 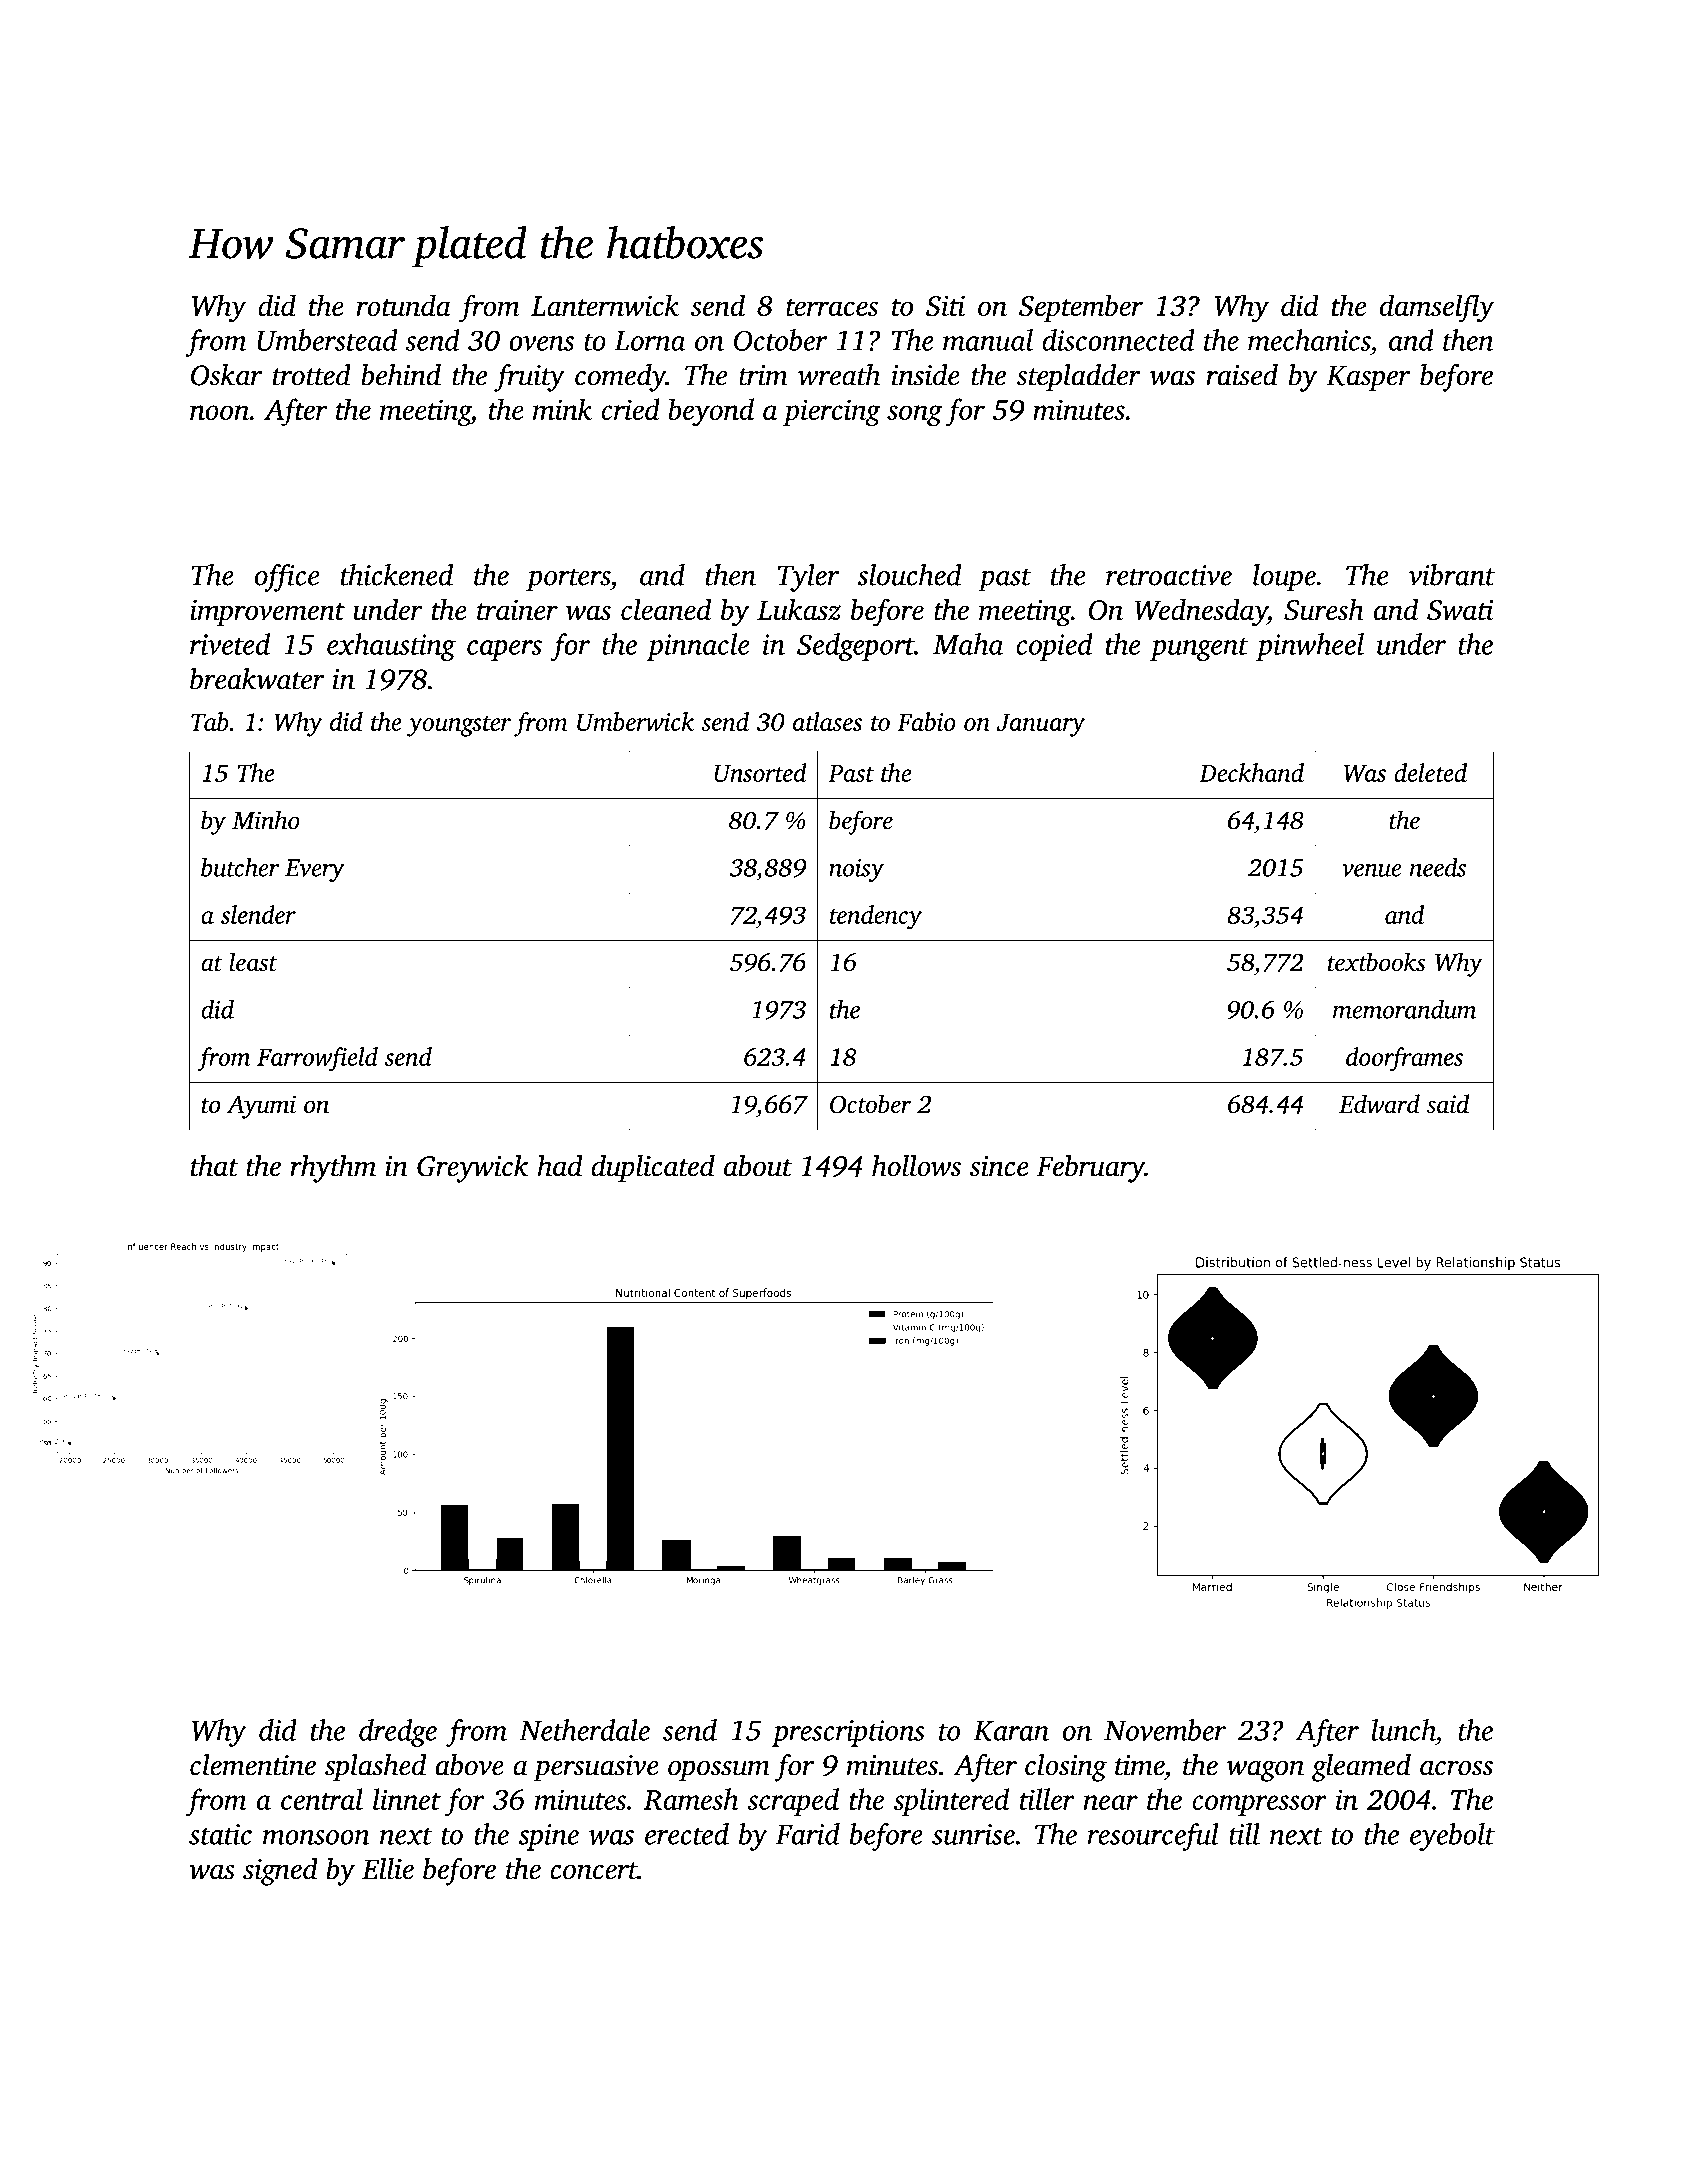 What do you see at coordinates (560, 1165) in the document?
I see `had` at bounding box center [560, 1165].
